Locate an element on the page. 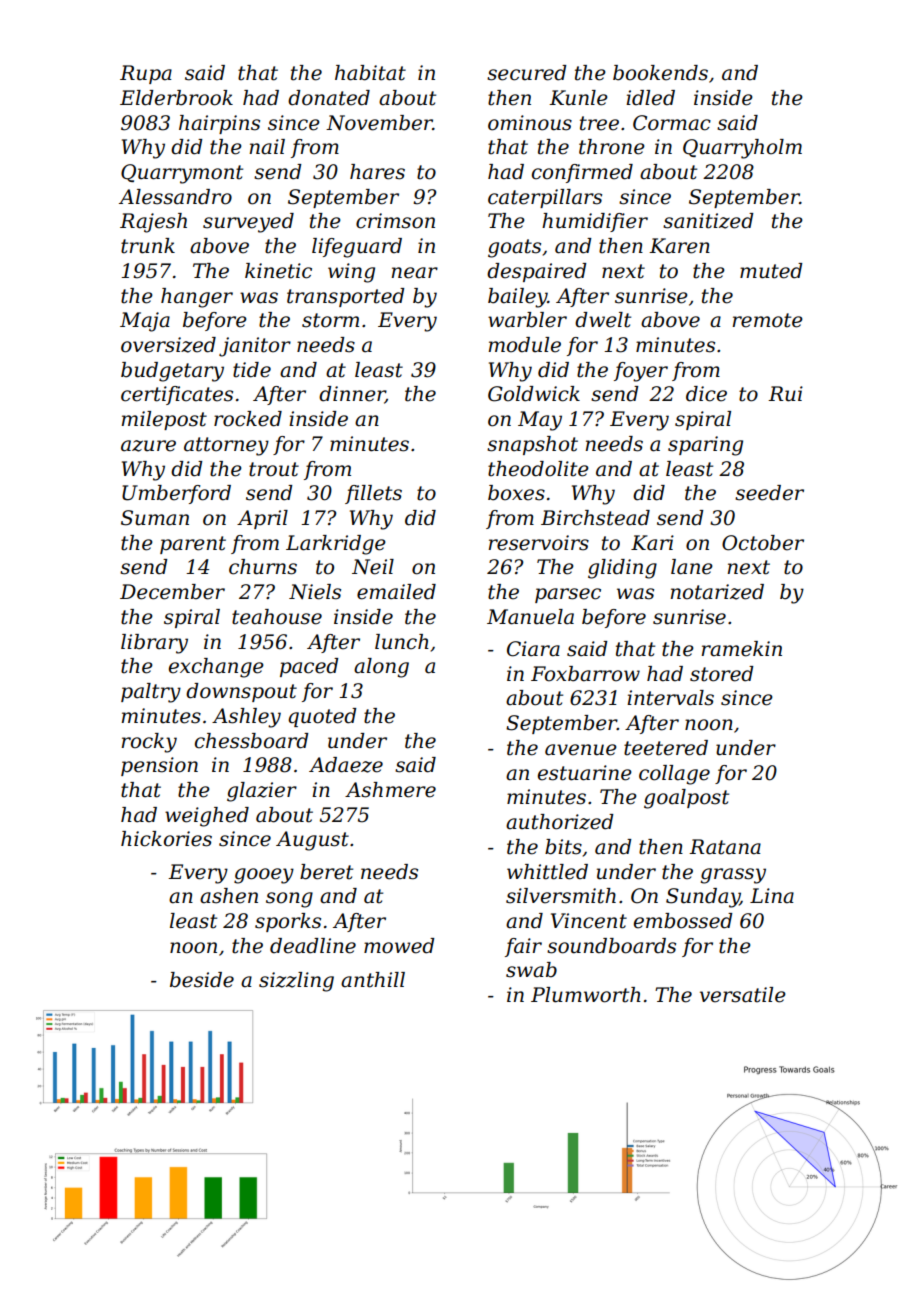 The width and height of the document is (924, 1314). azure is located at coordinates (148, 446).
